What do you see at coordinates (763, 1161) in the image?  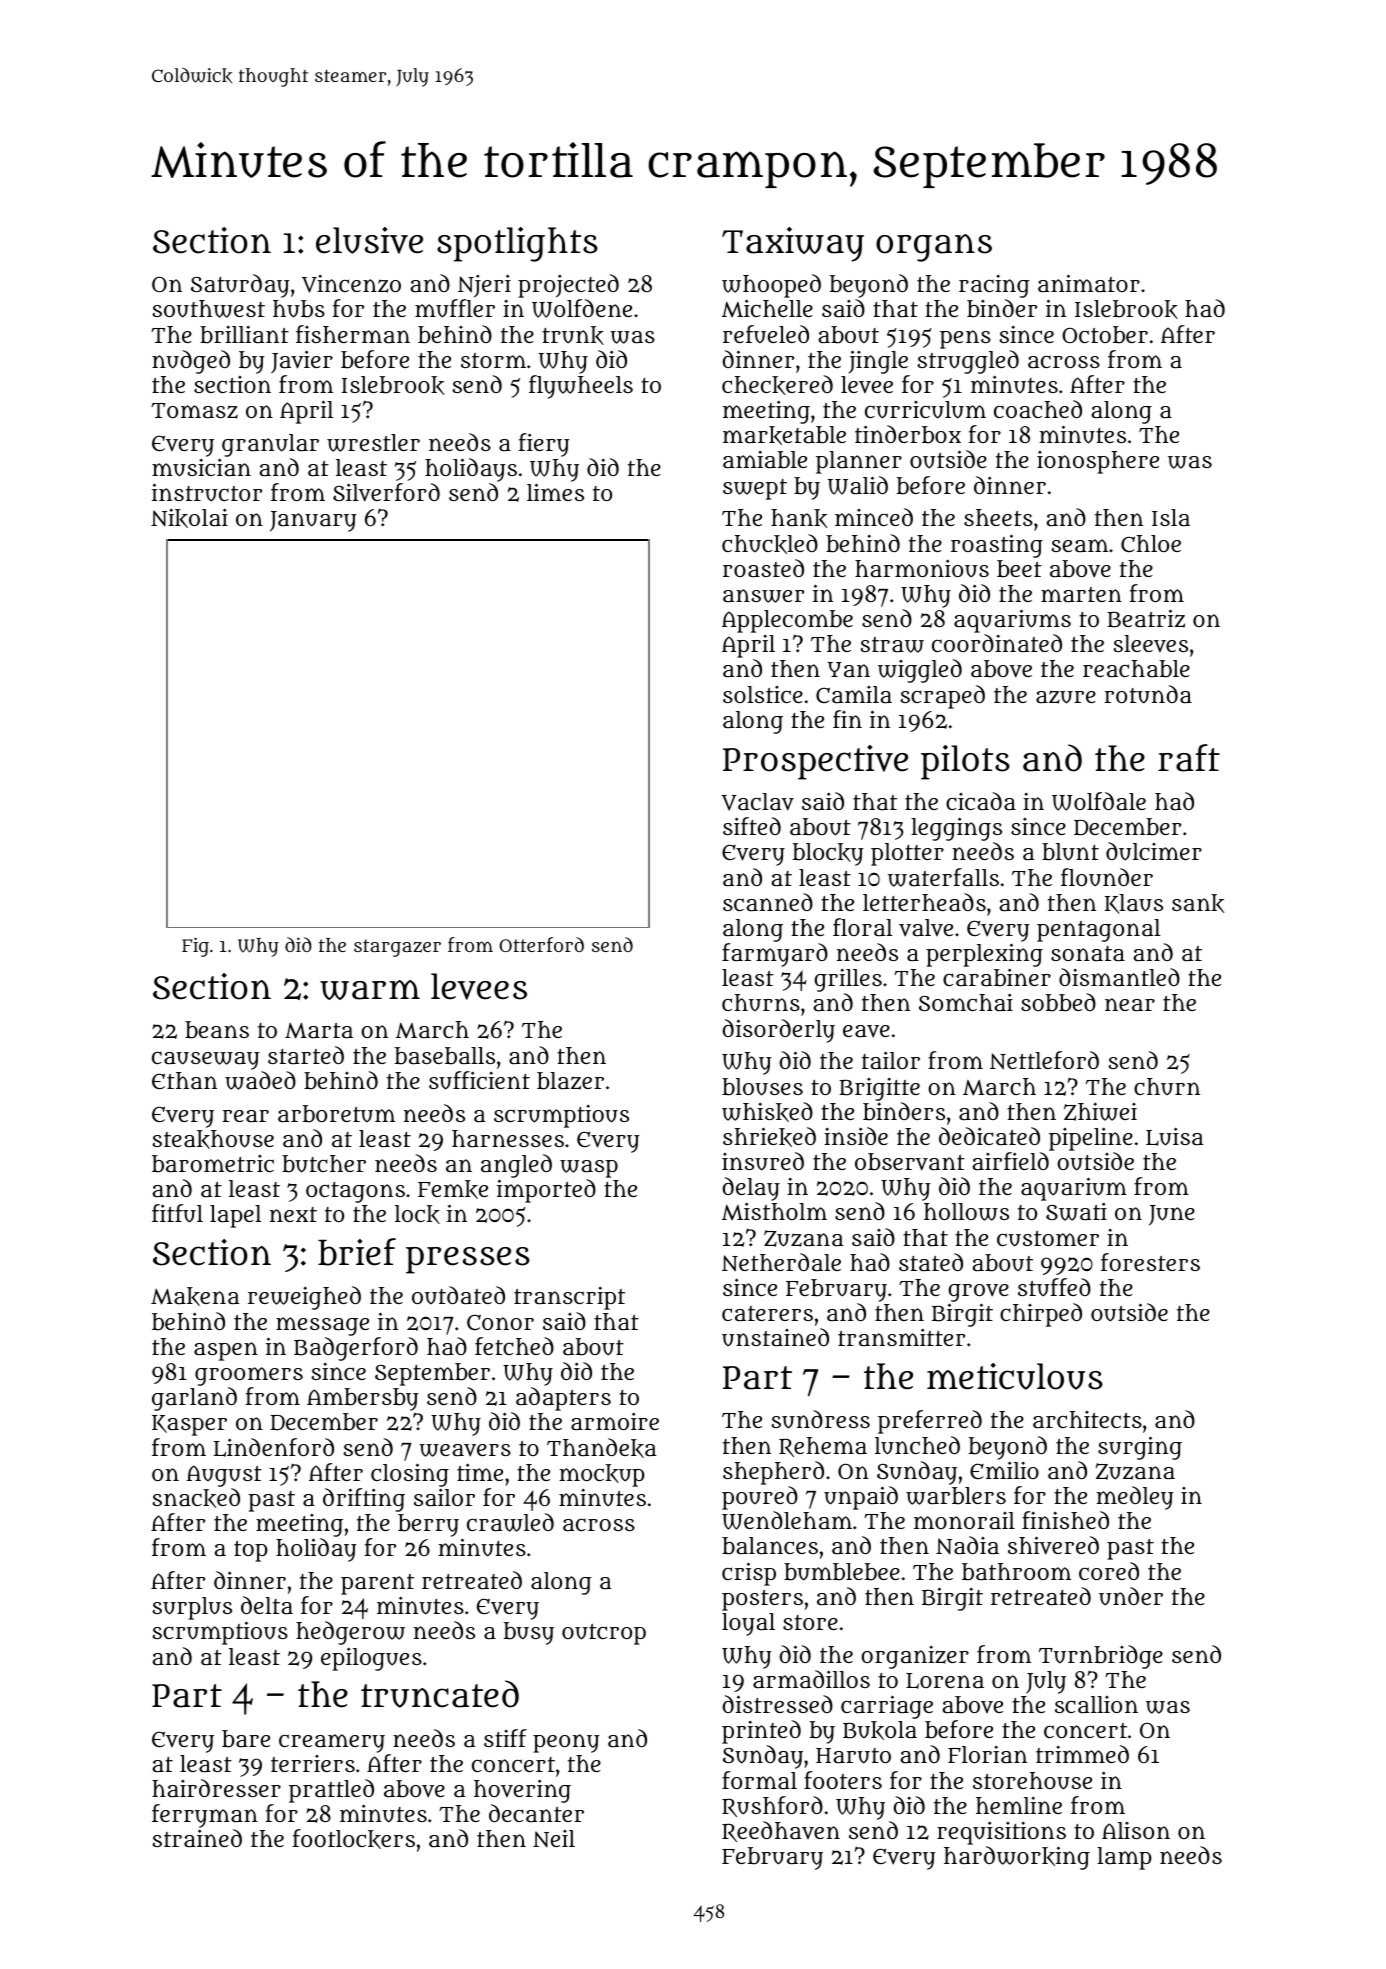 I see `insured` at bounding box center [763, 1161].
